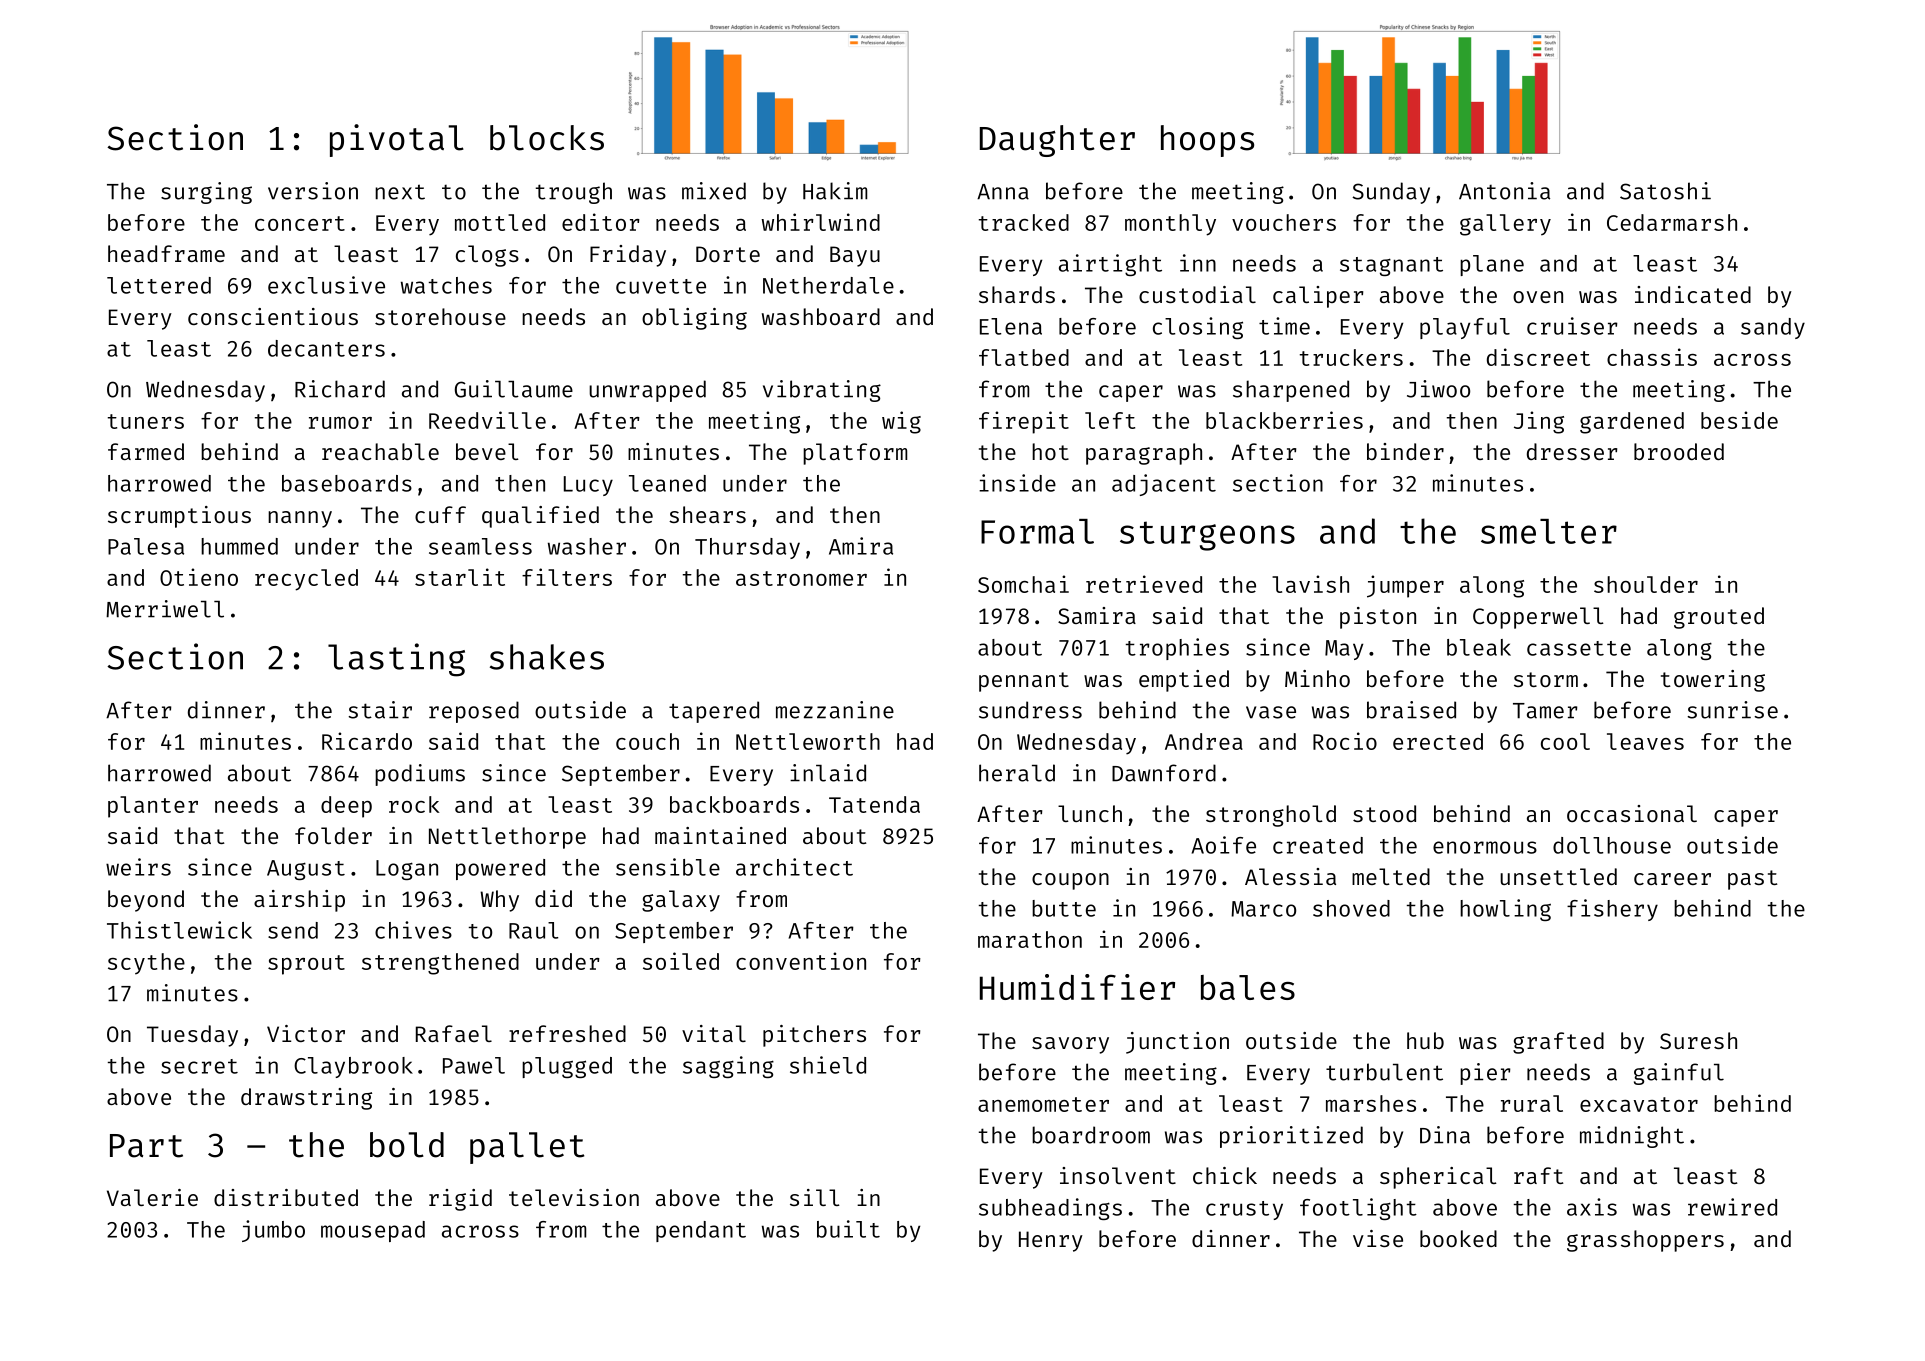 Image resolution: width=1925 pixels, height=1361 pixels. What do you see at coordinates (420, 775) in the page?
I see `podiums` at bounding box center [420, 775].
